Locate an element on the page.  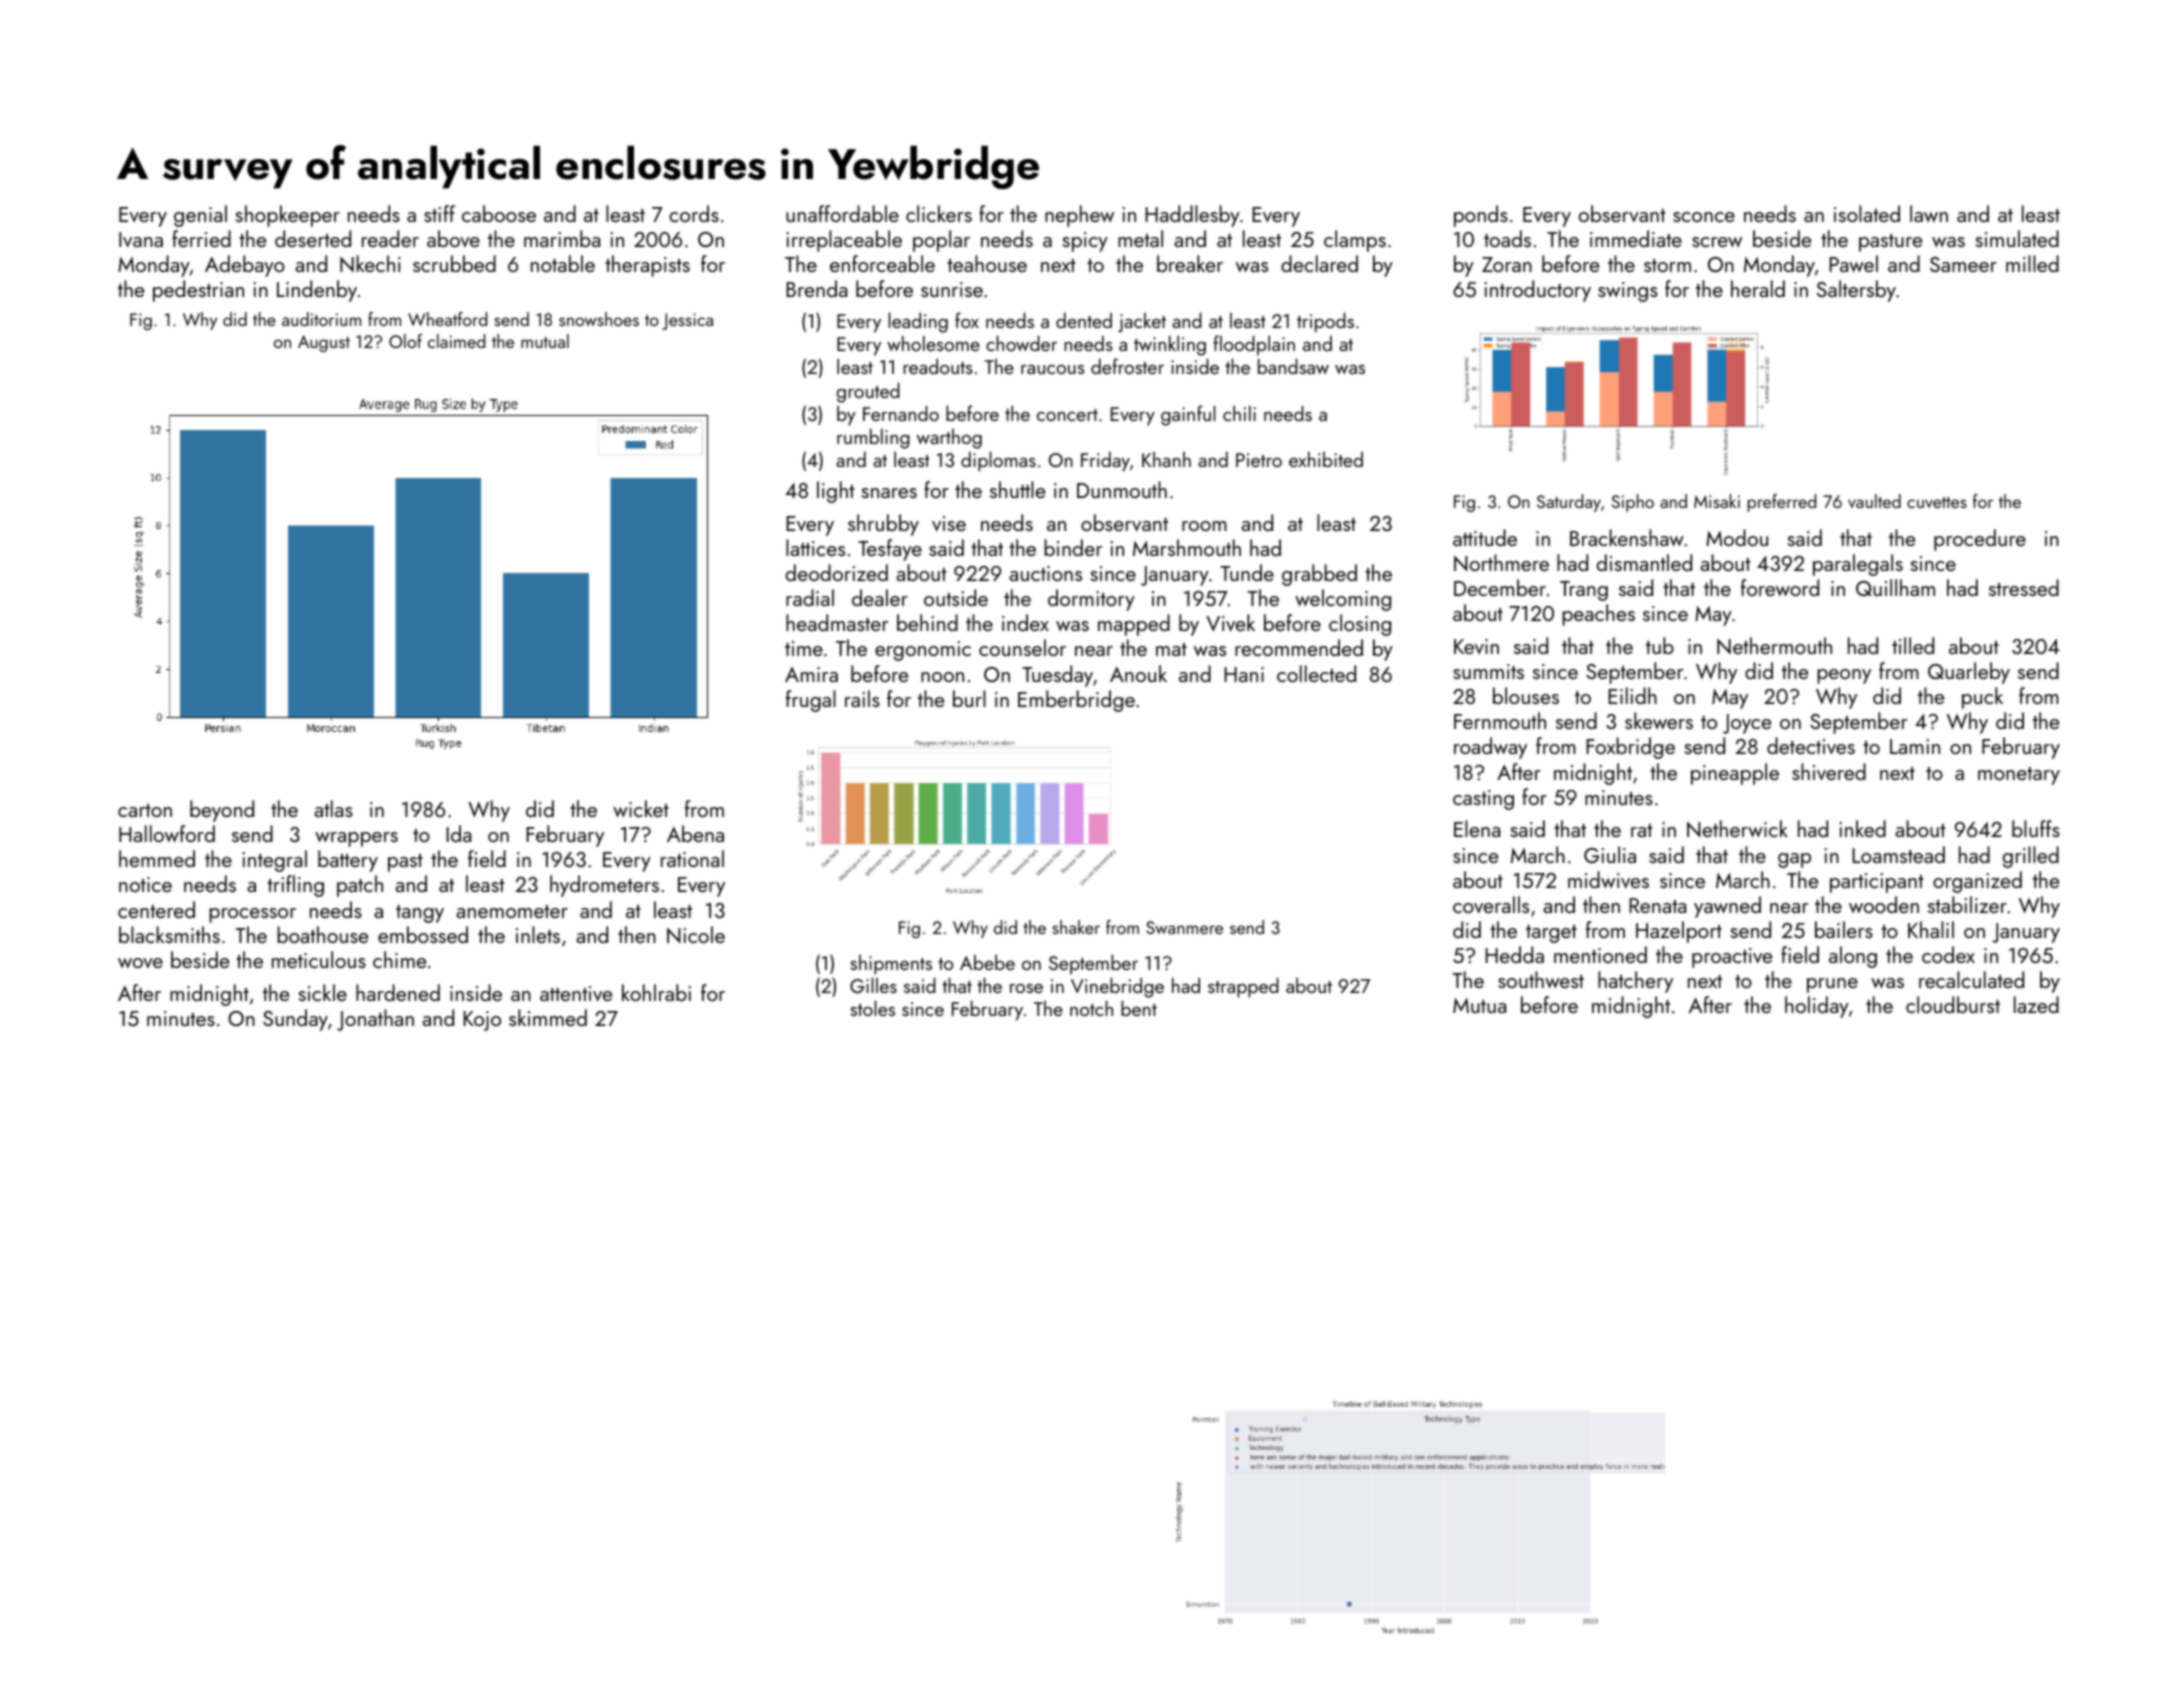
skimmed is located at coordinates (548, 1017).
